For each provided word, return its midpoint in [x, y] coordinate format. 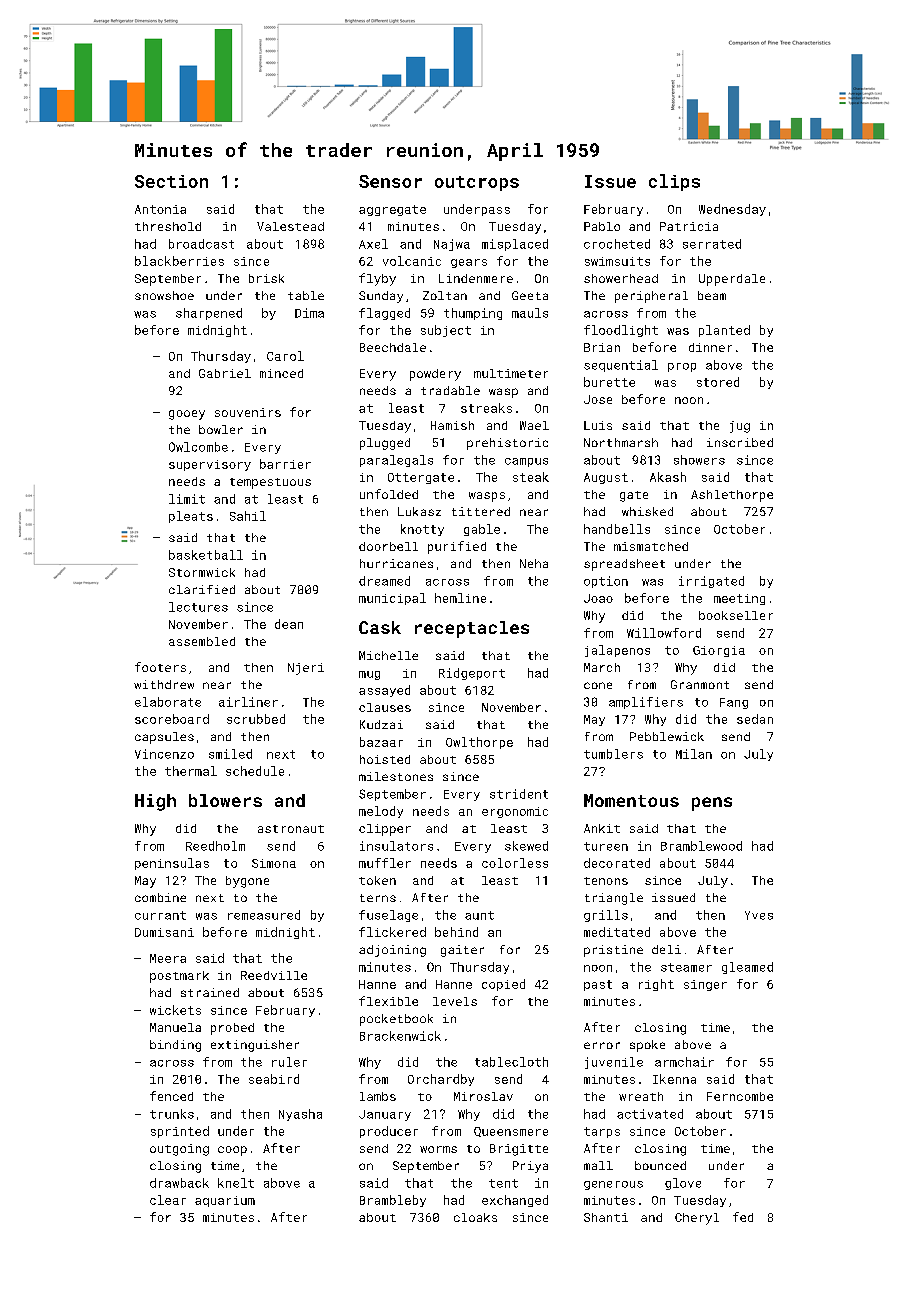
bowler [221, 429]
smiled [230, 754]
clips [674, 182]
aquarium [225, 1201]
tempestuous [270, 483]
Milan [694, 754]
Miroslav [483, 1096]
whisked [647, 511]
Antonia [160, 209]
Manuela [175, 1027]
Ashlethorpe [732, 496]
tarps [602, 1132]
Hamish [452, 425]
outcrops [477, 183]
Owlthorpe [479, 743]
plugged [385, 444]
